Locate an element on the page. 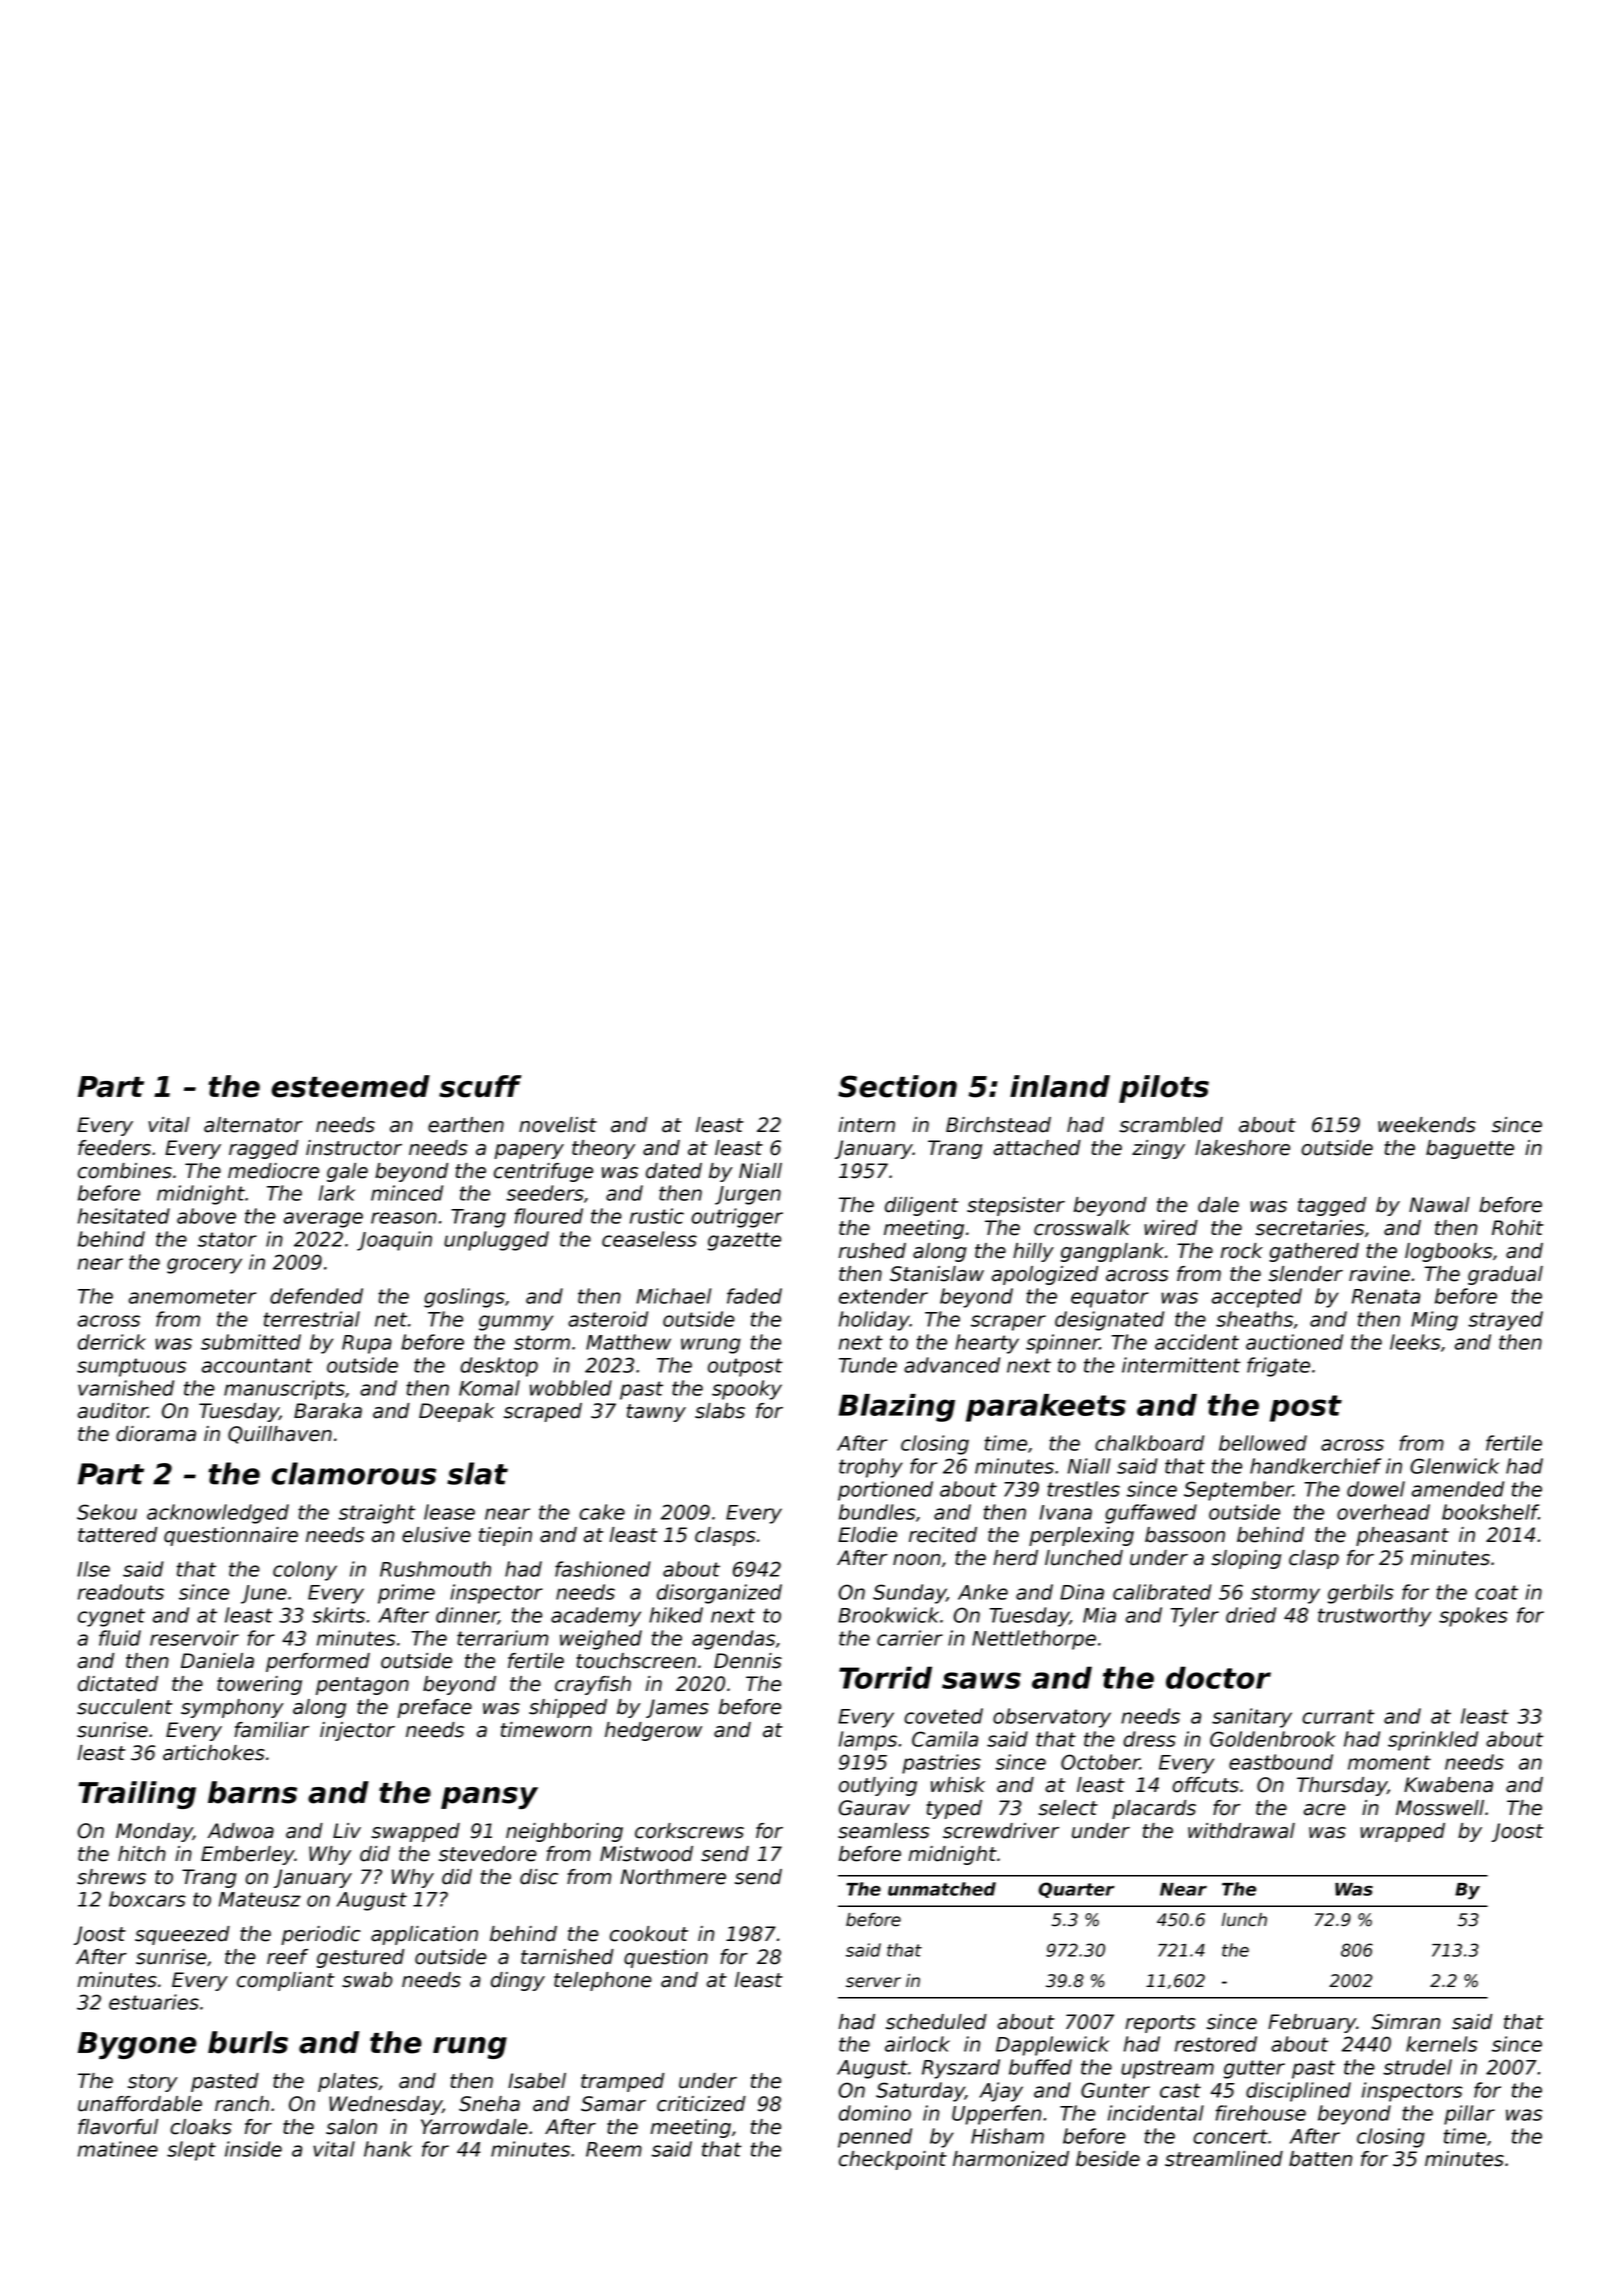  pilots is located at coordinates (1164, 1089).
